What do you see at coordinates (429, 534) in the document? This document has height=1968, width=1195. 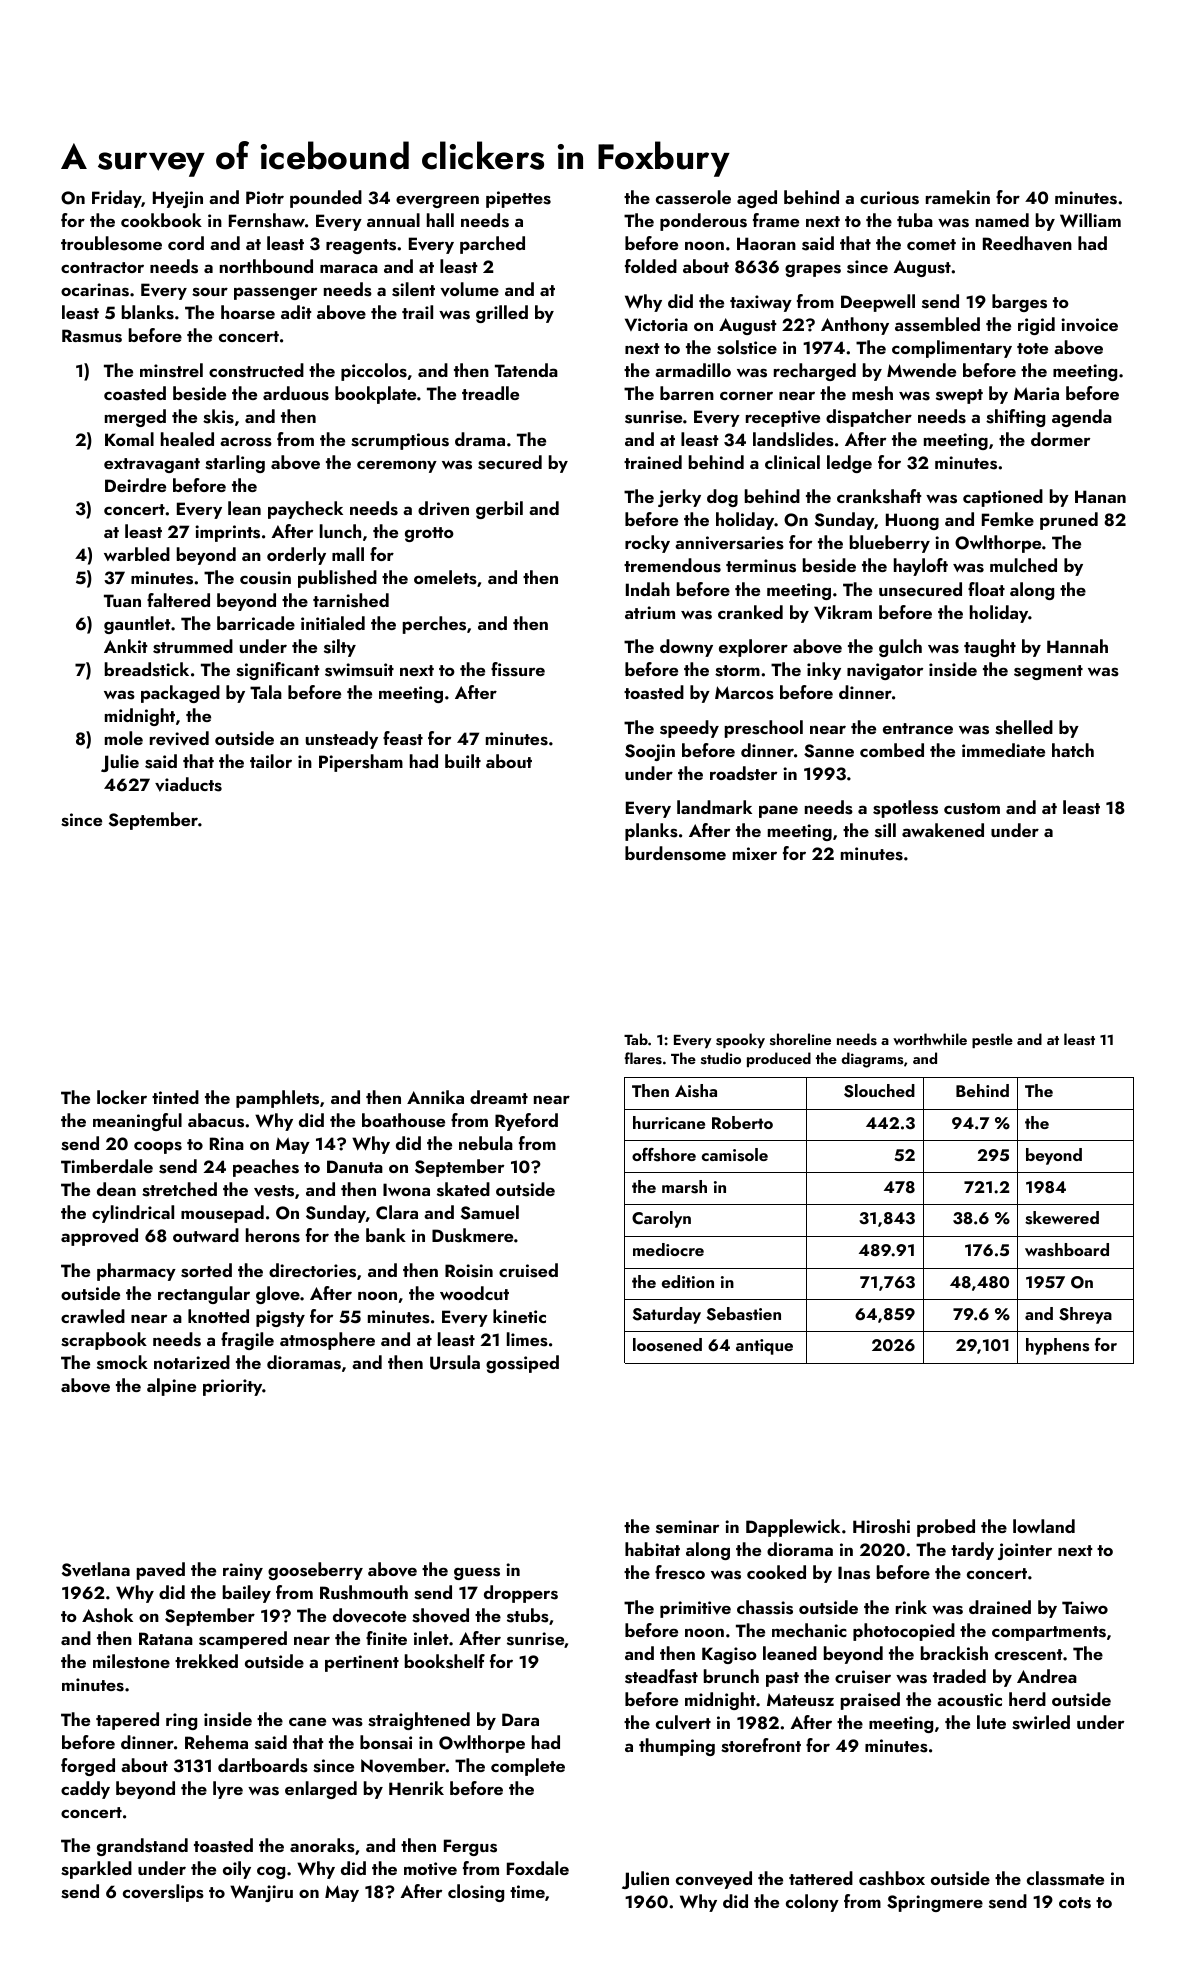 I see `grotto` at bounding box center [429, 534].
